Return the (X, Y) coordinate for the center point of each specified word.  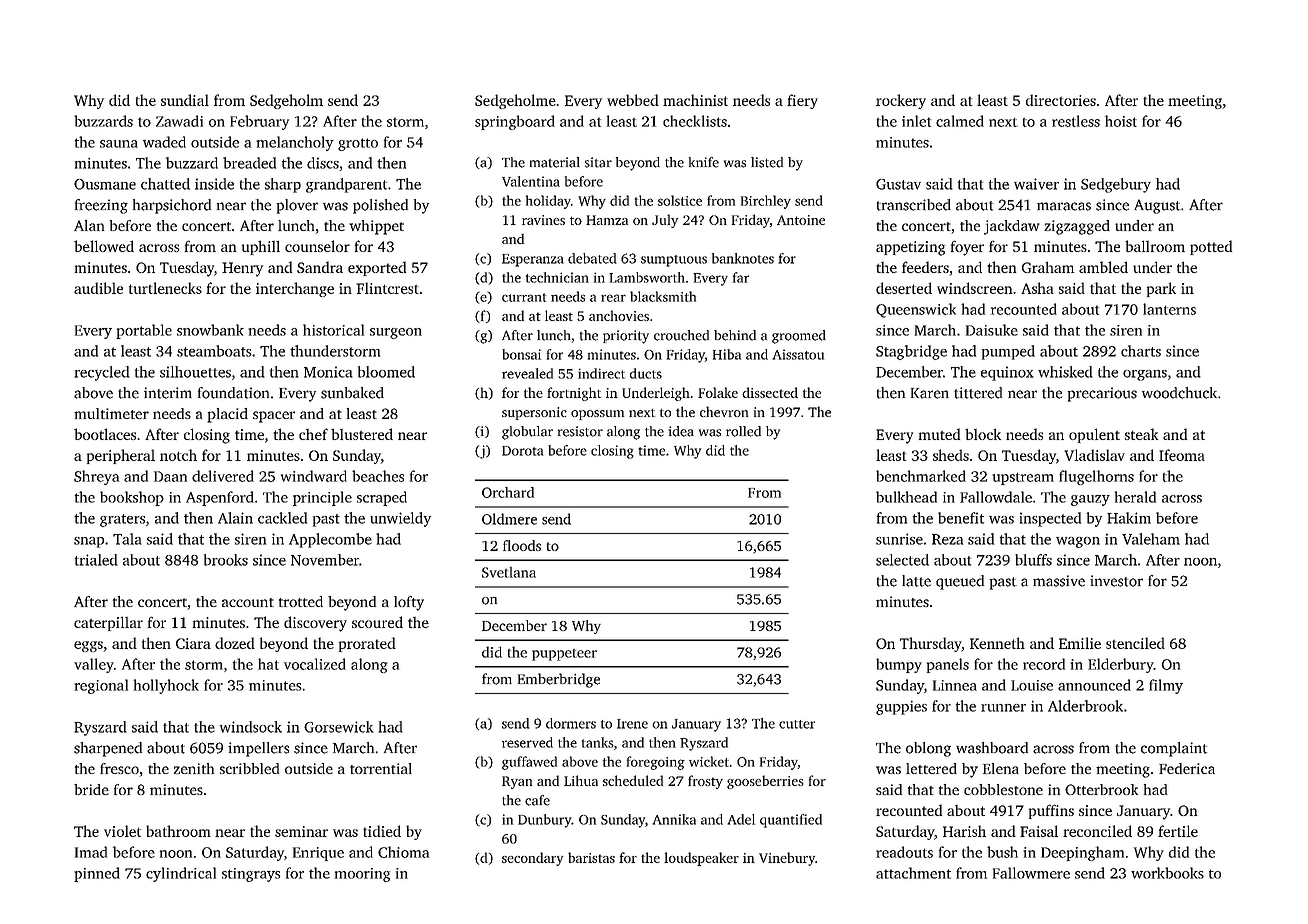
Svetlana (509, 572)
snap (89, 542)
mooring (362, 875)
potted (1211, 247)
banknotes (743, 258)
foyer (967, 248)
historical (333, 330)
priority (626, 337)
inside (214, 184)
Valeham (1151, 539)
